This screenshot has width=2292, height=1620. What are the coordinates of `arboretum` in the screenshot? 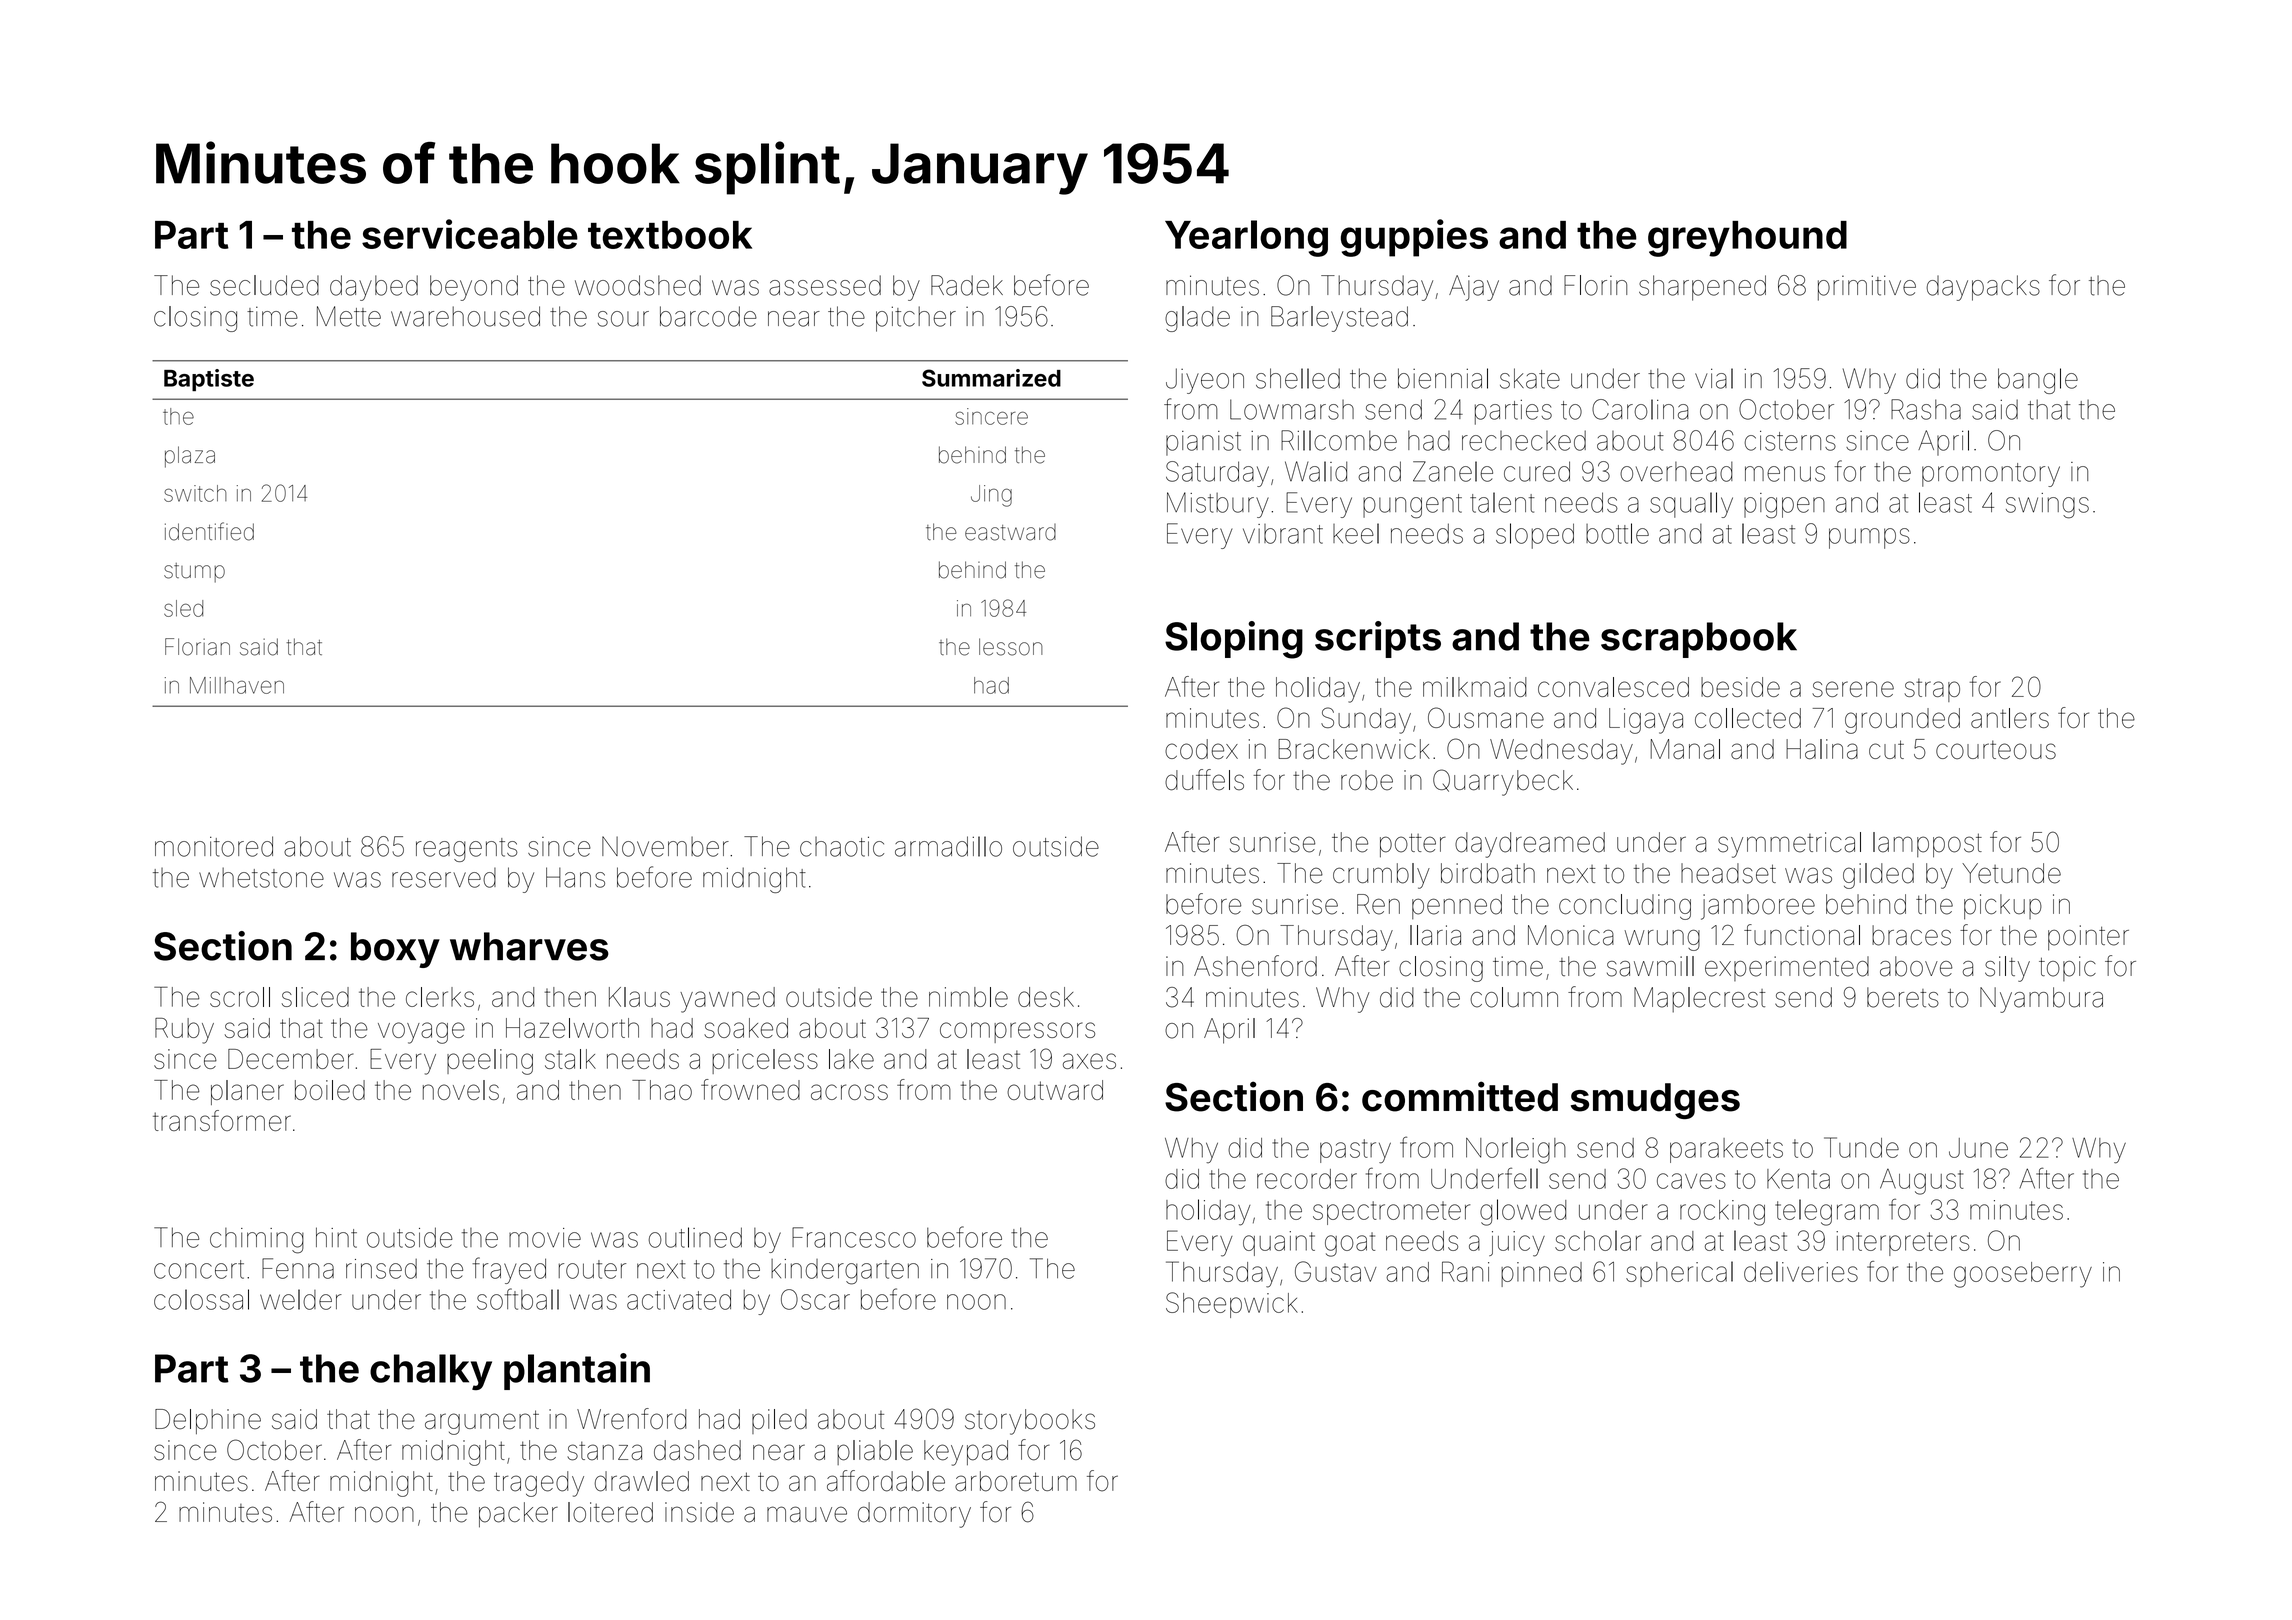 It's located at (1016, 1481).
